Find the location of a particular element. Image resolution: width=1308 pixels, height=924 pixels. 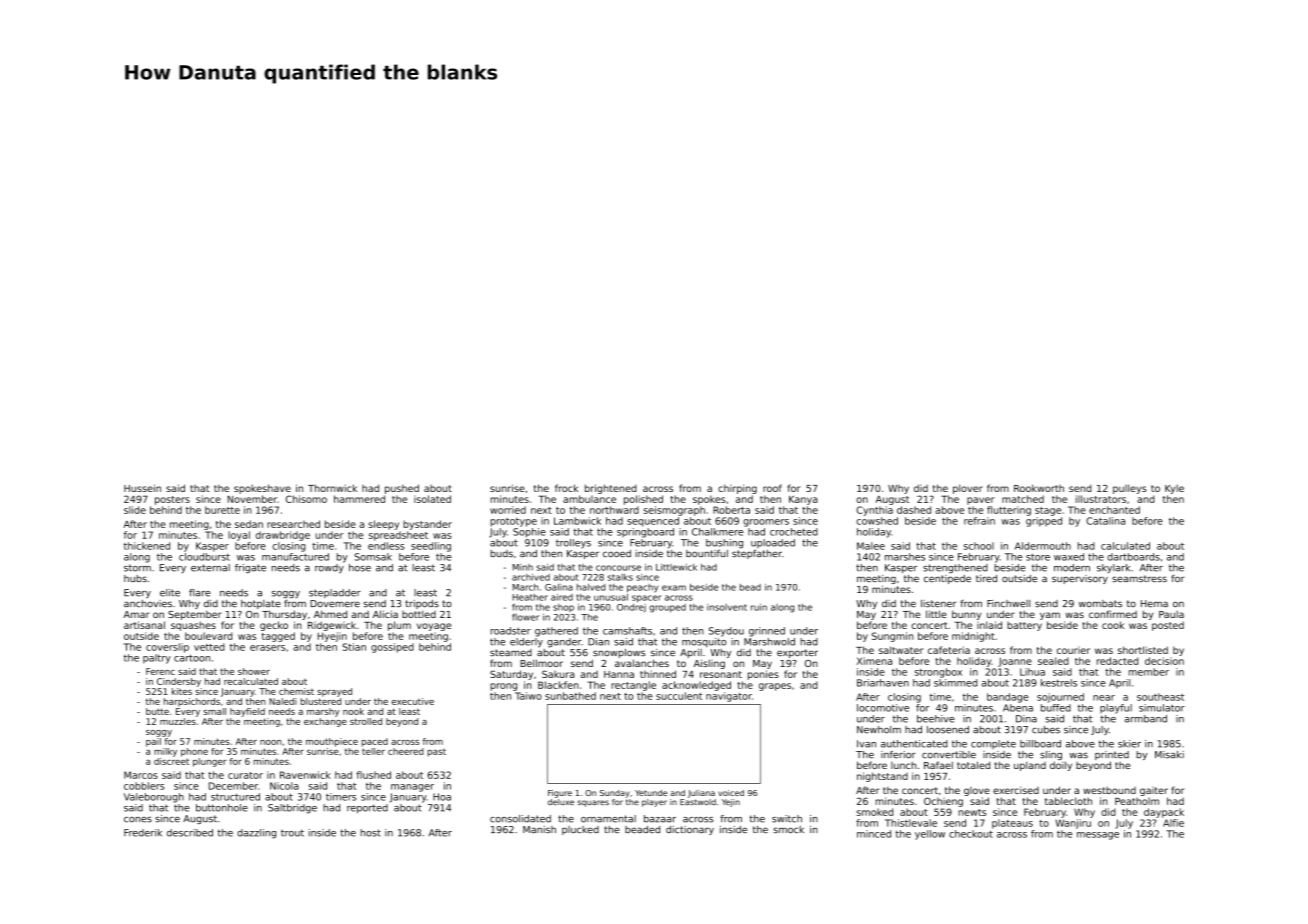

posted is located at coordinates (1168, 626).
